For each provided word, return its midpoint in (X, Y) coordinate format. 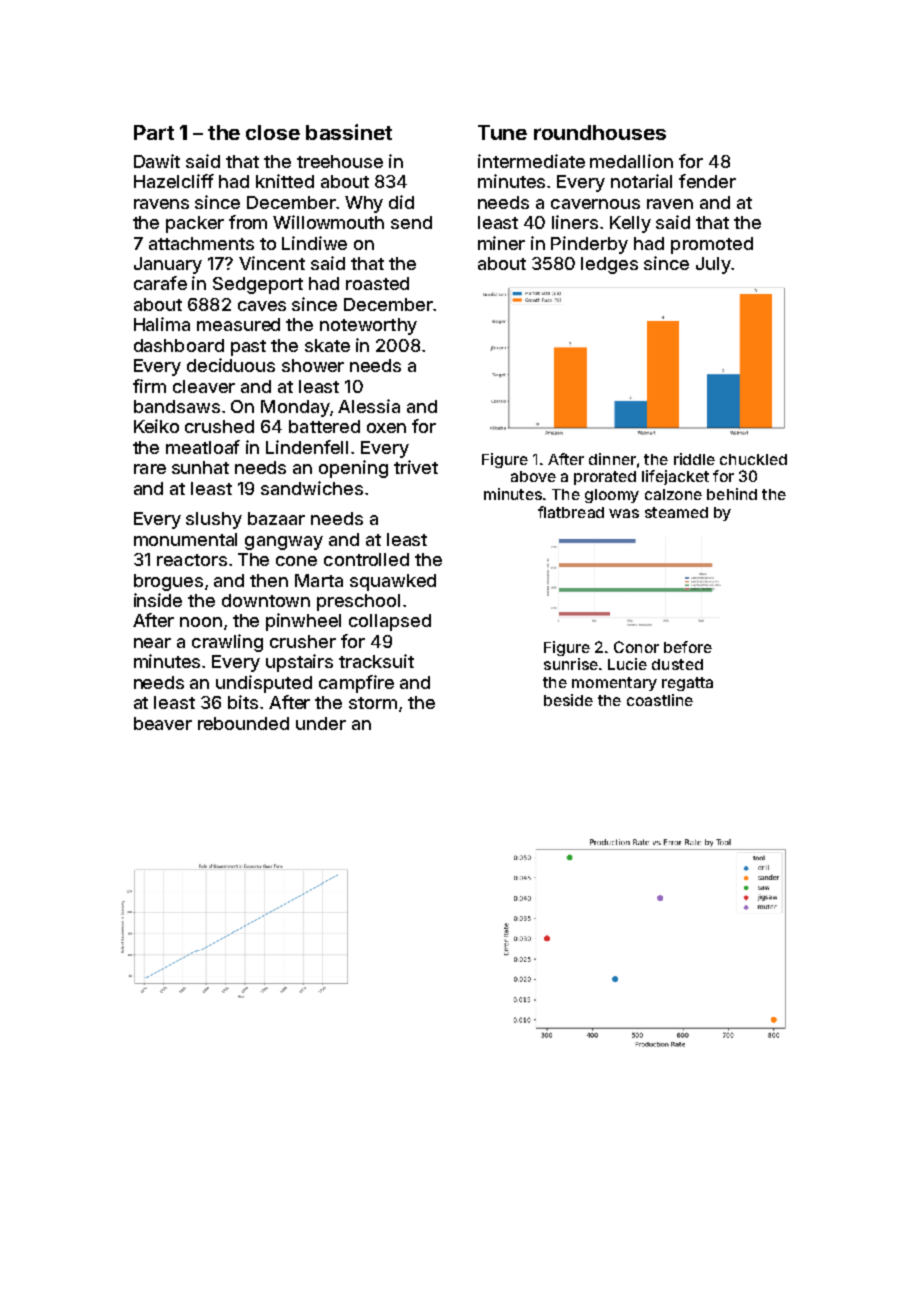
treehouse (340, 161)
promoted (712, 245)
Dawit (157, 161)
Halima (162, 324)
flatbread (571, 512)
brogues (168, 582)
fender (707, 181)
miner (501, 243)
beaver (163, 723)
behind (732, 494)
